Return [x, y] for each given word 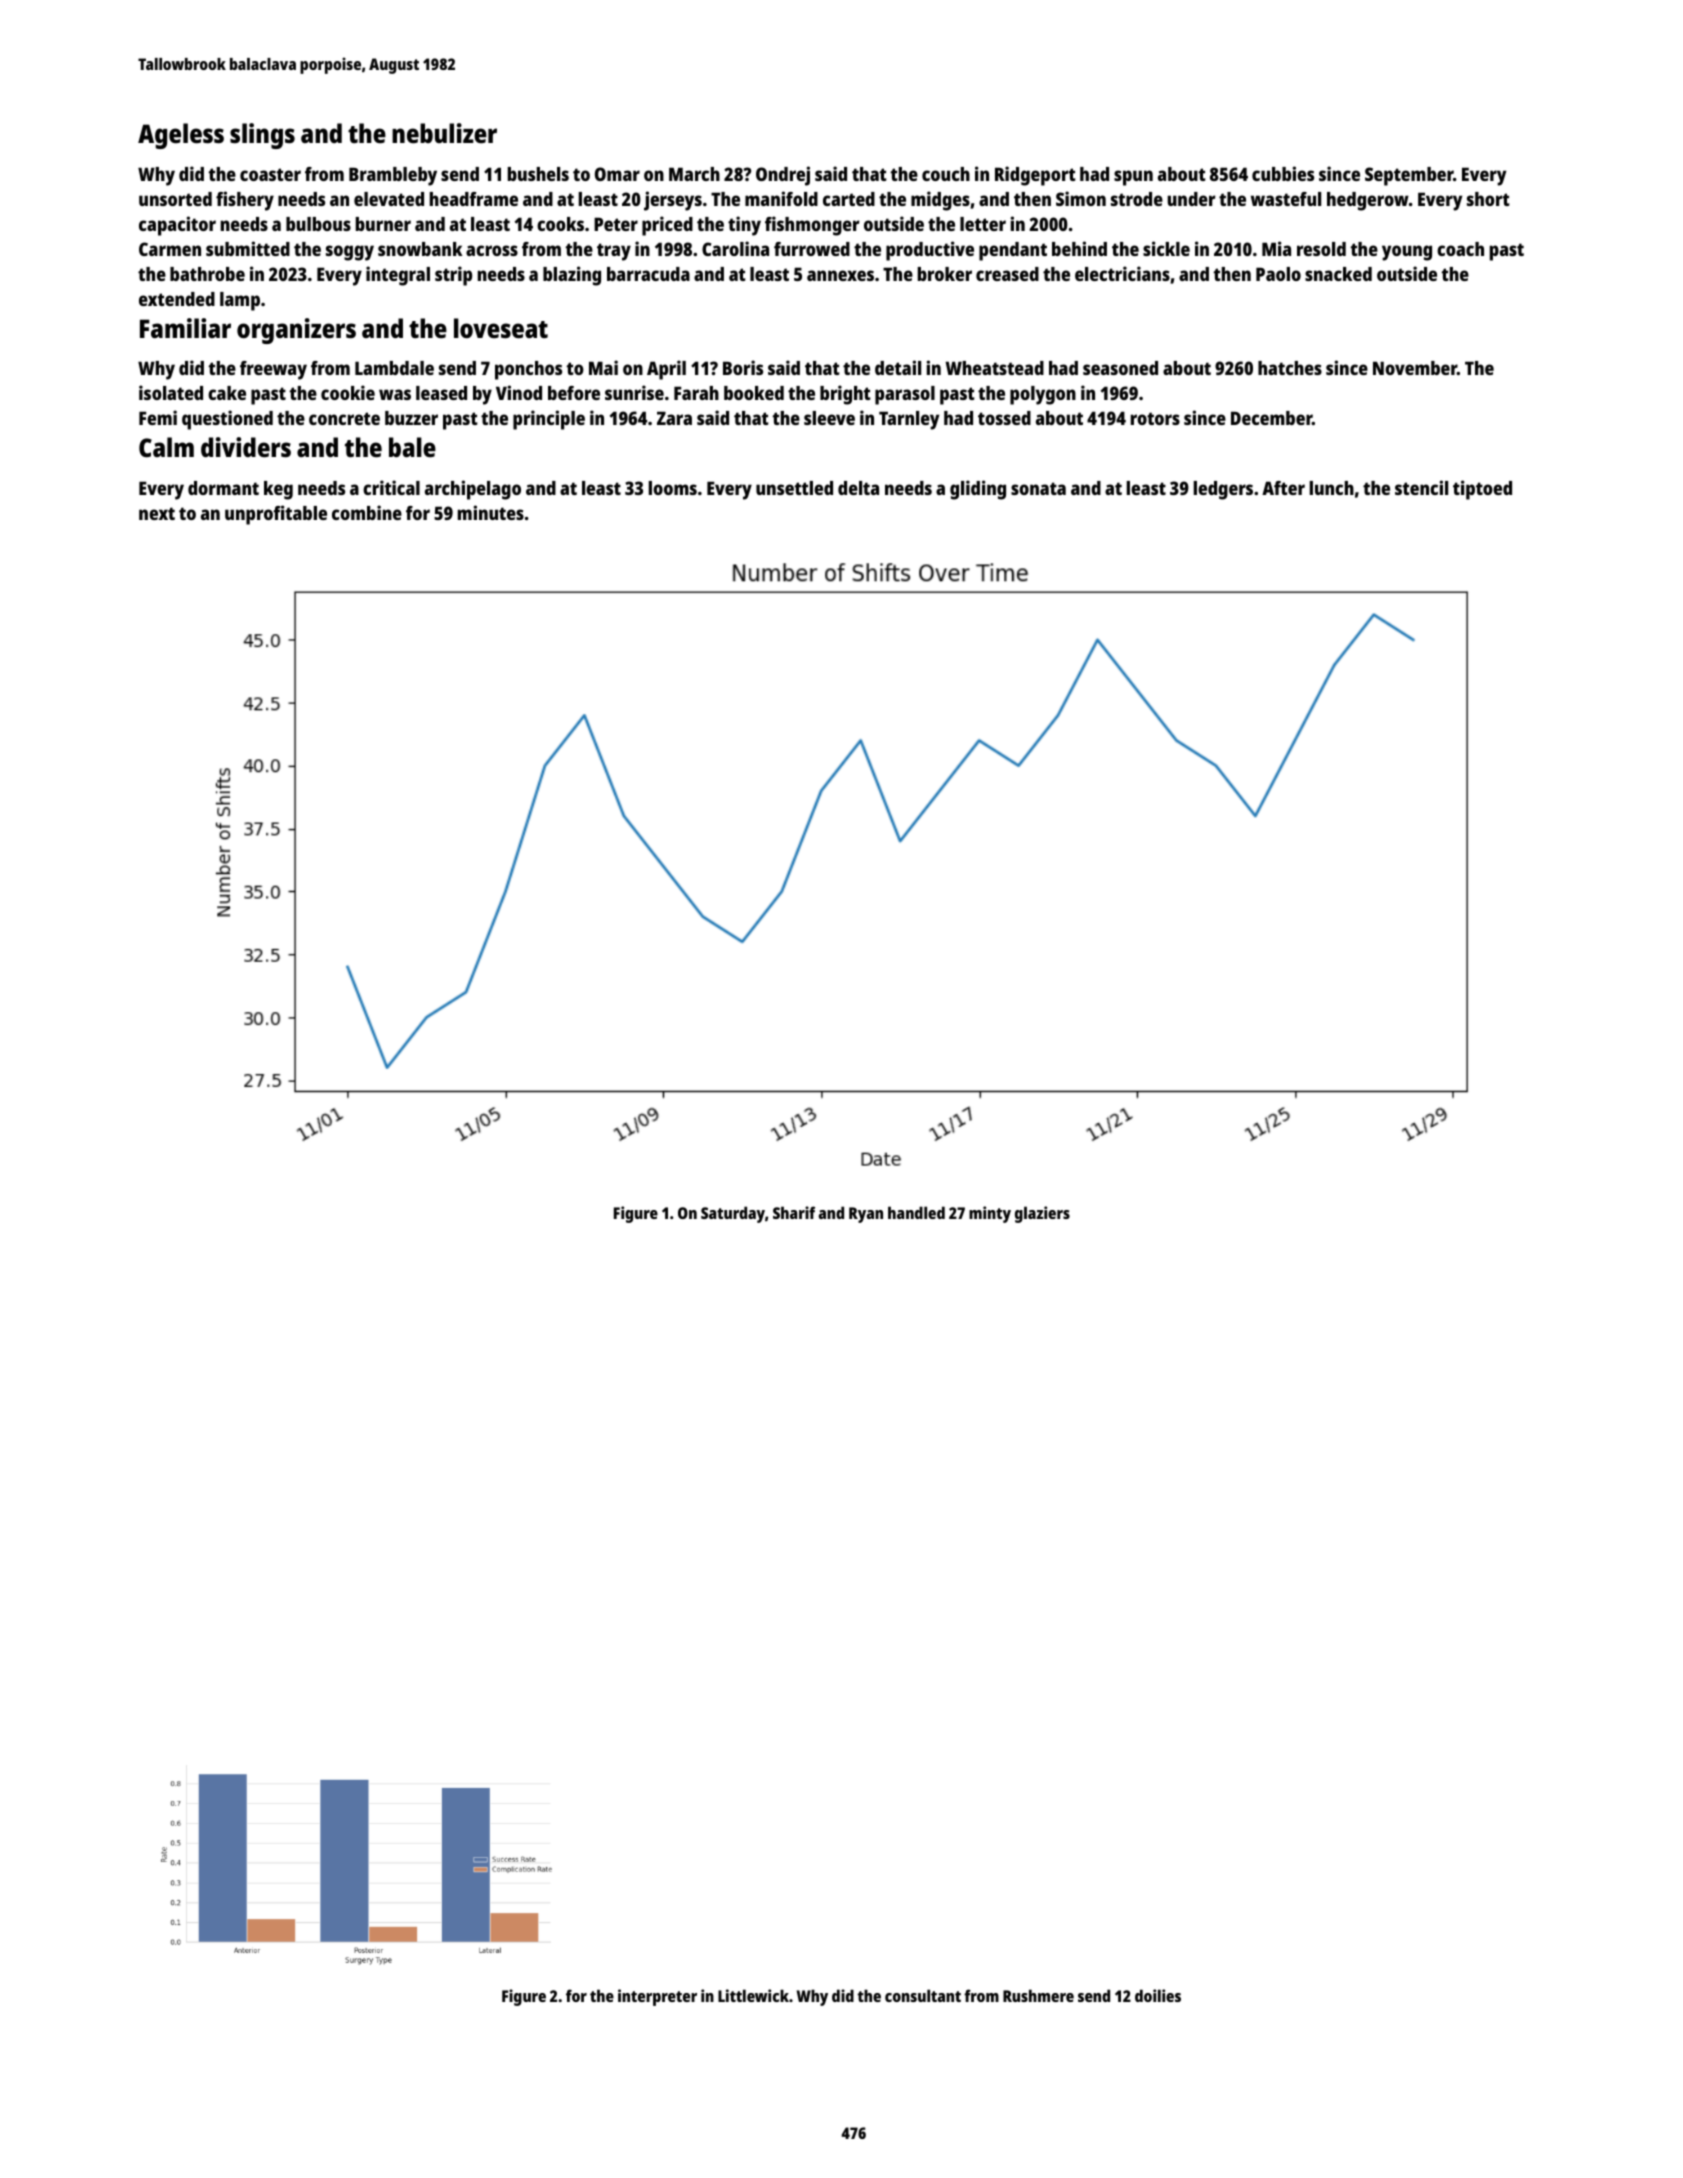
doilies [1158, 1995]
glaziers [1042, 1214]
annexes [840, 275]
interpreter [657, 1997]
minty [990, 1214]
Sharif [794, 1212]
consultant [923, 1995]
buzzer [411, 418]
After [1283, 488]
